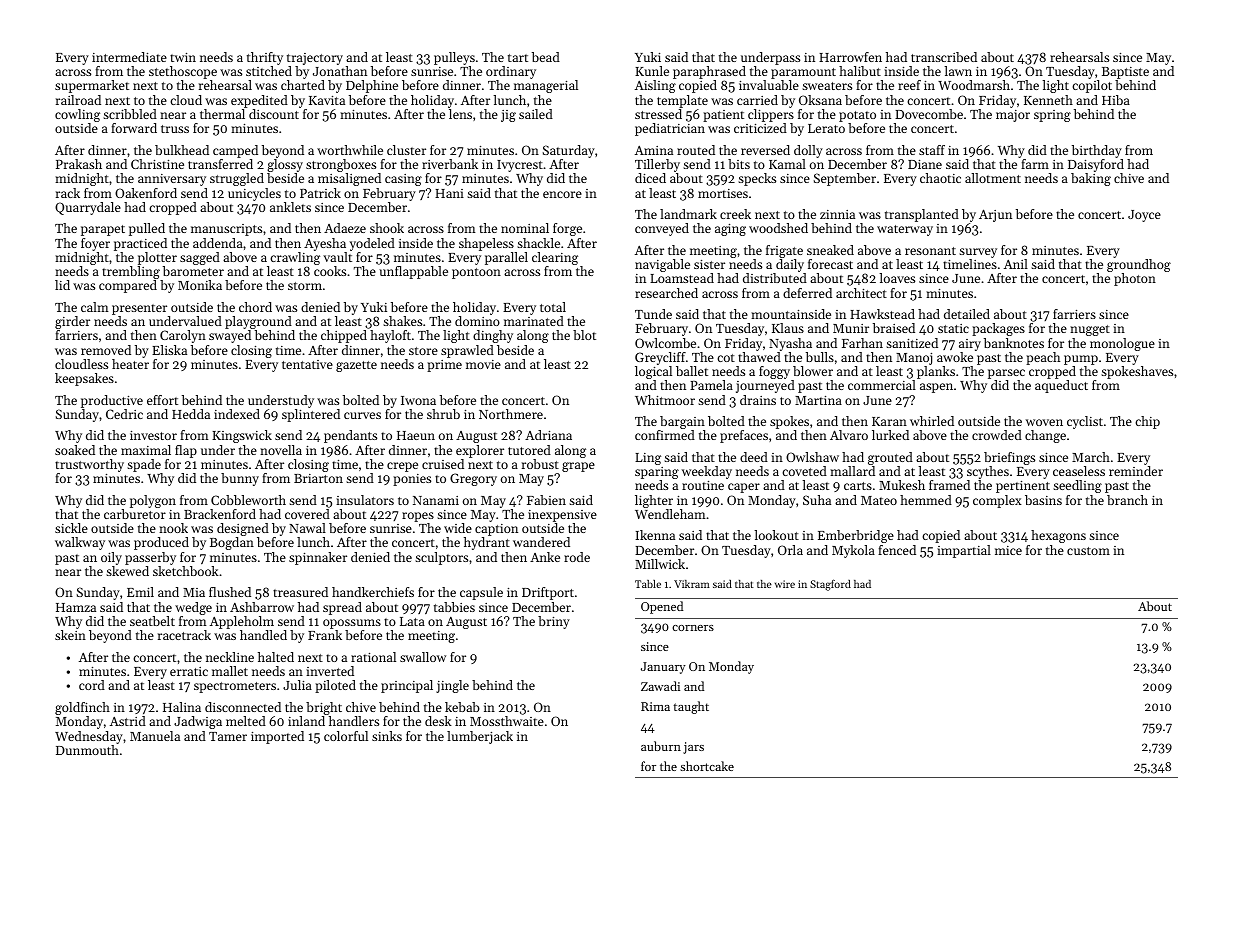 Image resolution: width=1233 pixels, height=952 pixels. What do you see at coordinates (139, 309) in the screenshot?
I see `presenter` at bounding box center [139, 309].
